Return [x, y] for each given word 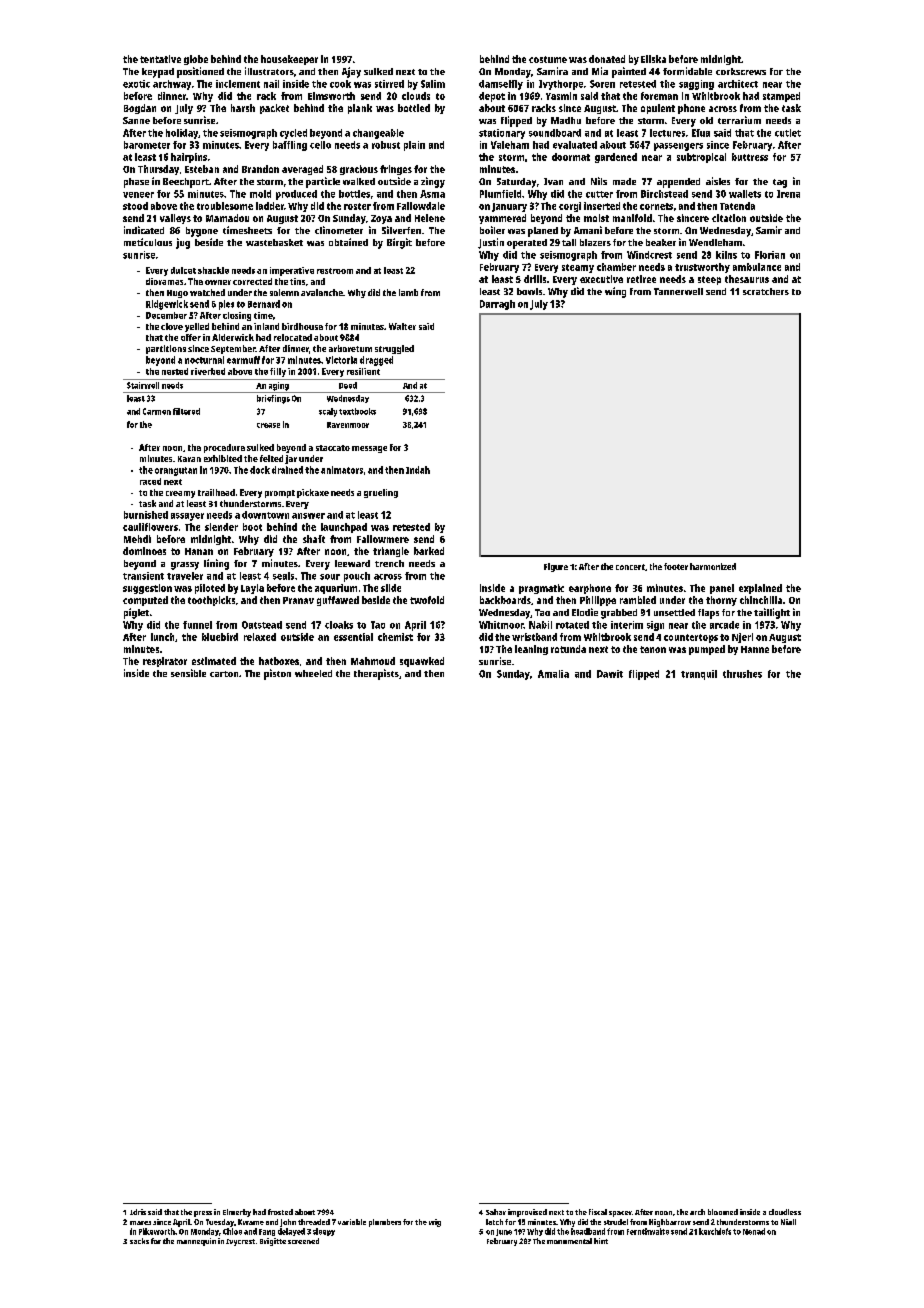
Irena [788, 194]
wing [615, 292]
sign [655, 626]
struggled [394, 349]
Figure [556, 567]
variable [352, 1222]
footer [676, 566]
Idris [138, 1212]
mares [140, 1223]
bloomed [723, 1212]
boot [252, 527]
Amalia [553, 674]
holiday [182, 134]
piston [277, 674]
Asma [432, 194]
